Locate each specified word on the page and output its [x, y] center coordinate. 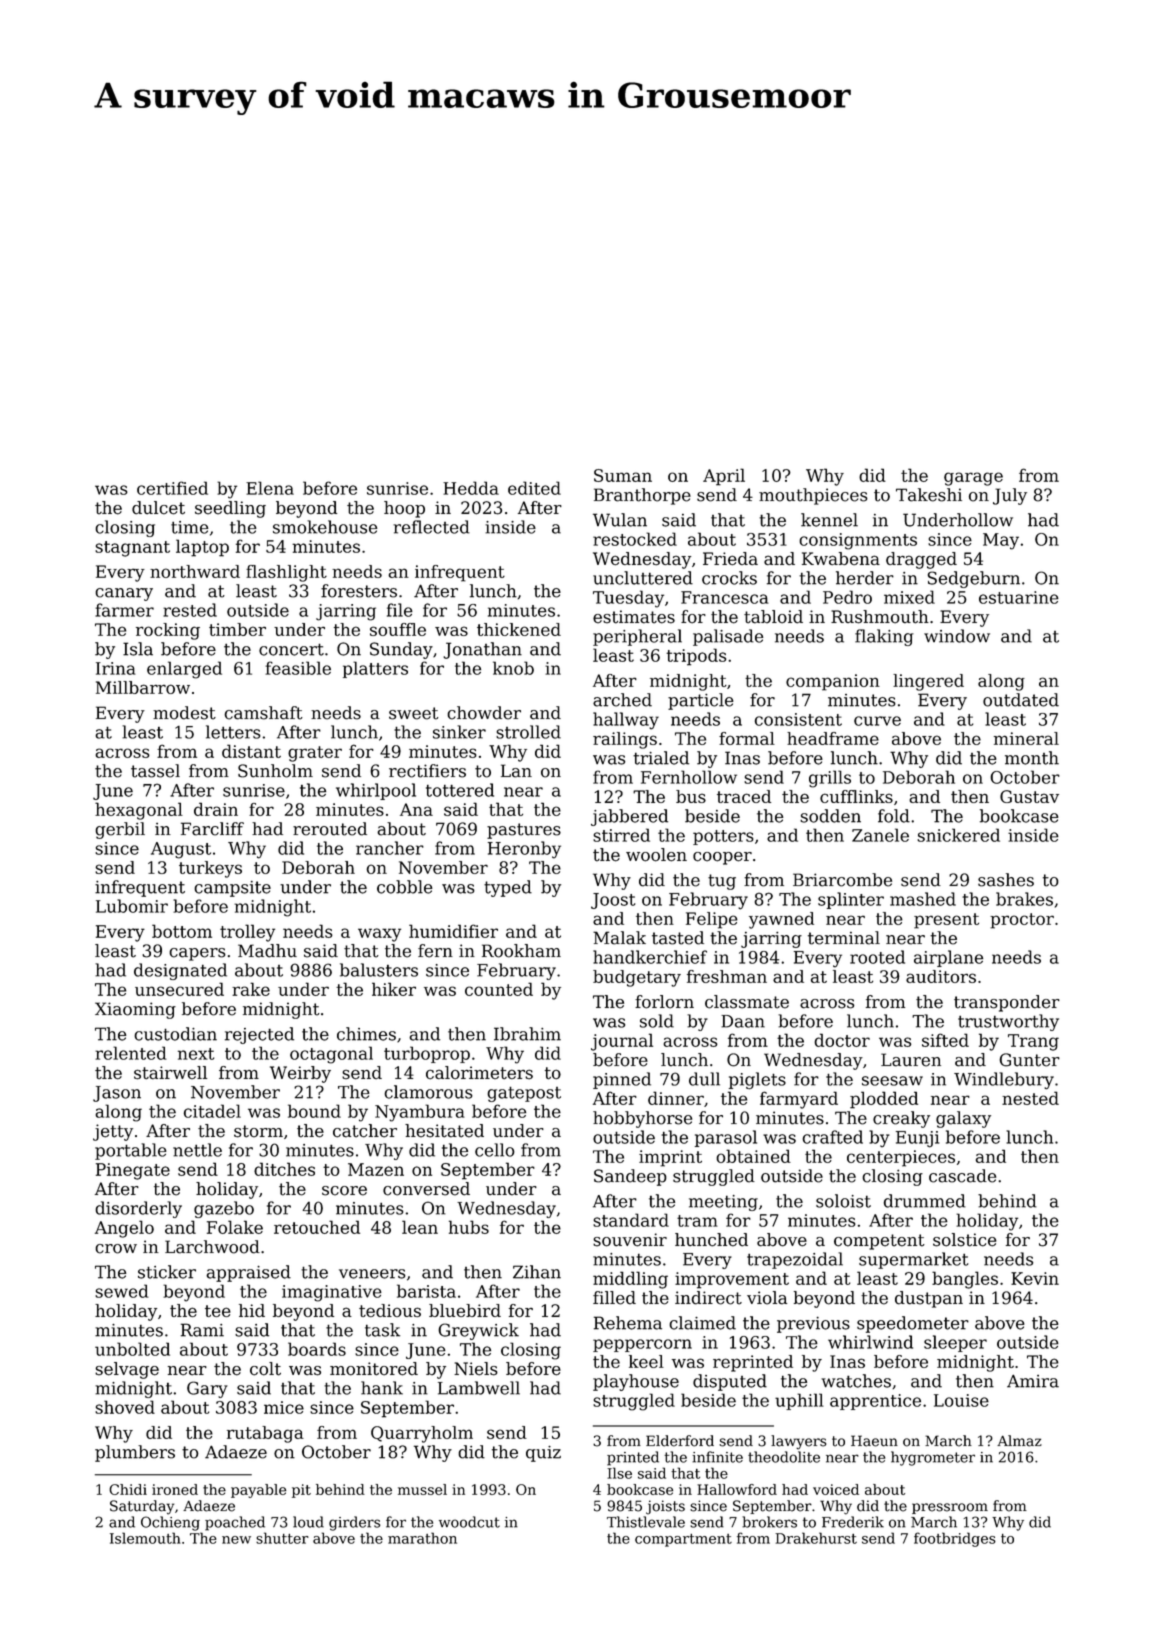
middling [630, 1280]
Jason [117, 1094]
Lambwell [479, 1388]
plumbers [135, 1453]
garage [973, 479]
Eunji [917, 1139]
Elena [270, 488]
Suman [623, 475]
